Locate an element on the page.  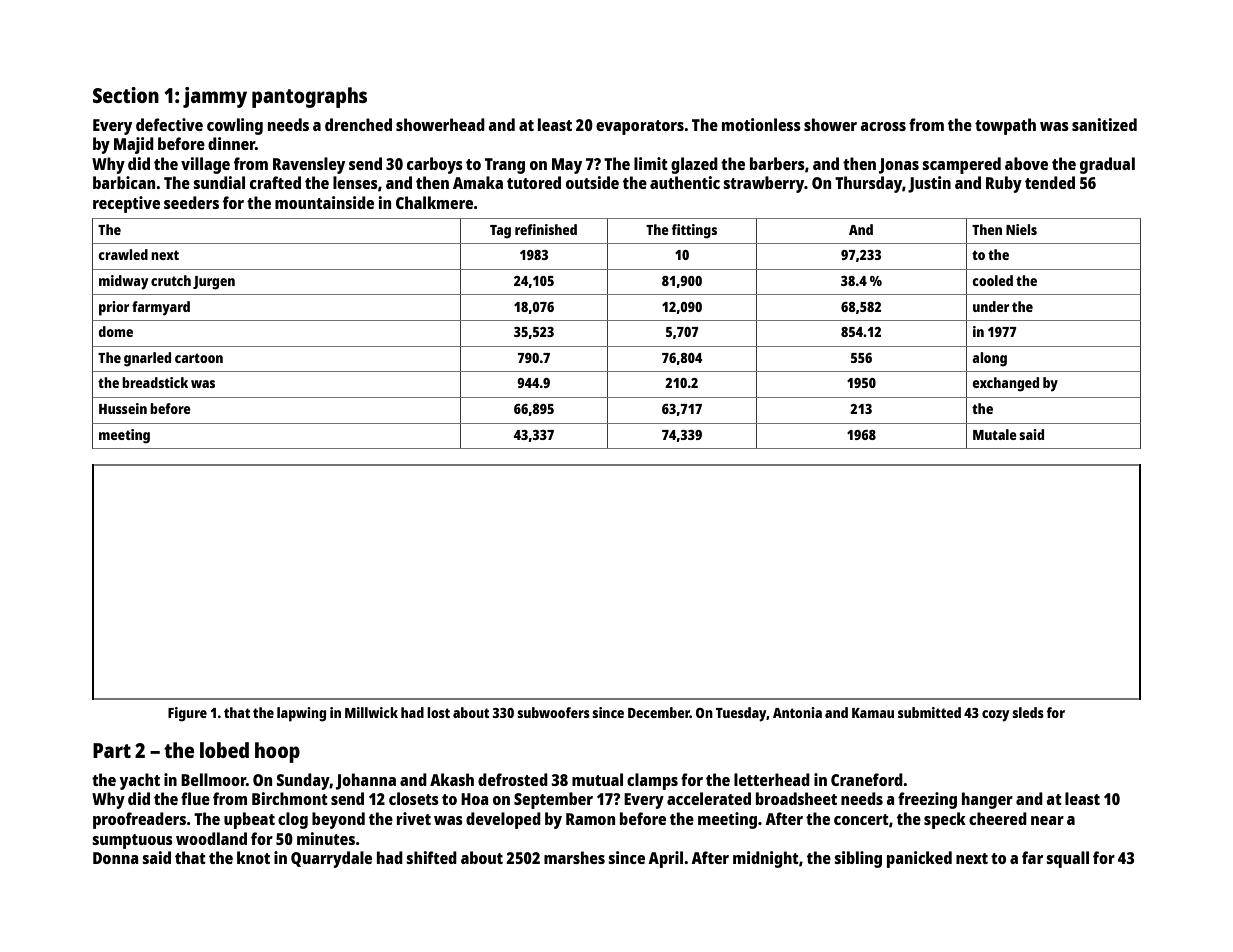
Trang is located at coordinates (505, 166).
